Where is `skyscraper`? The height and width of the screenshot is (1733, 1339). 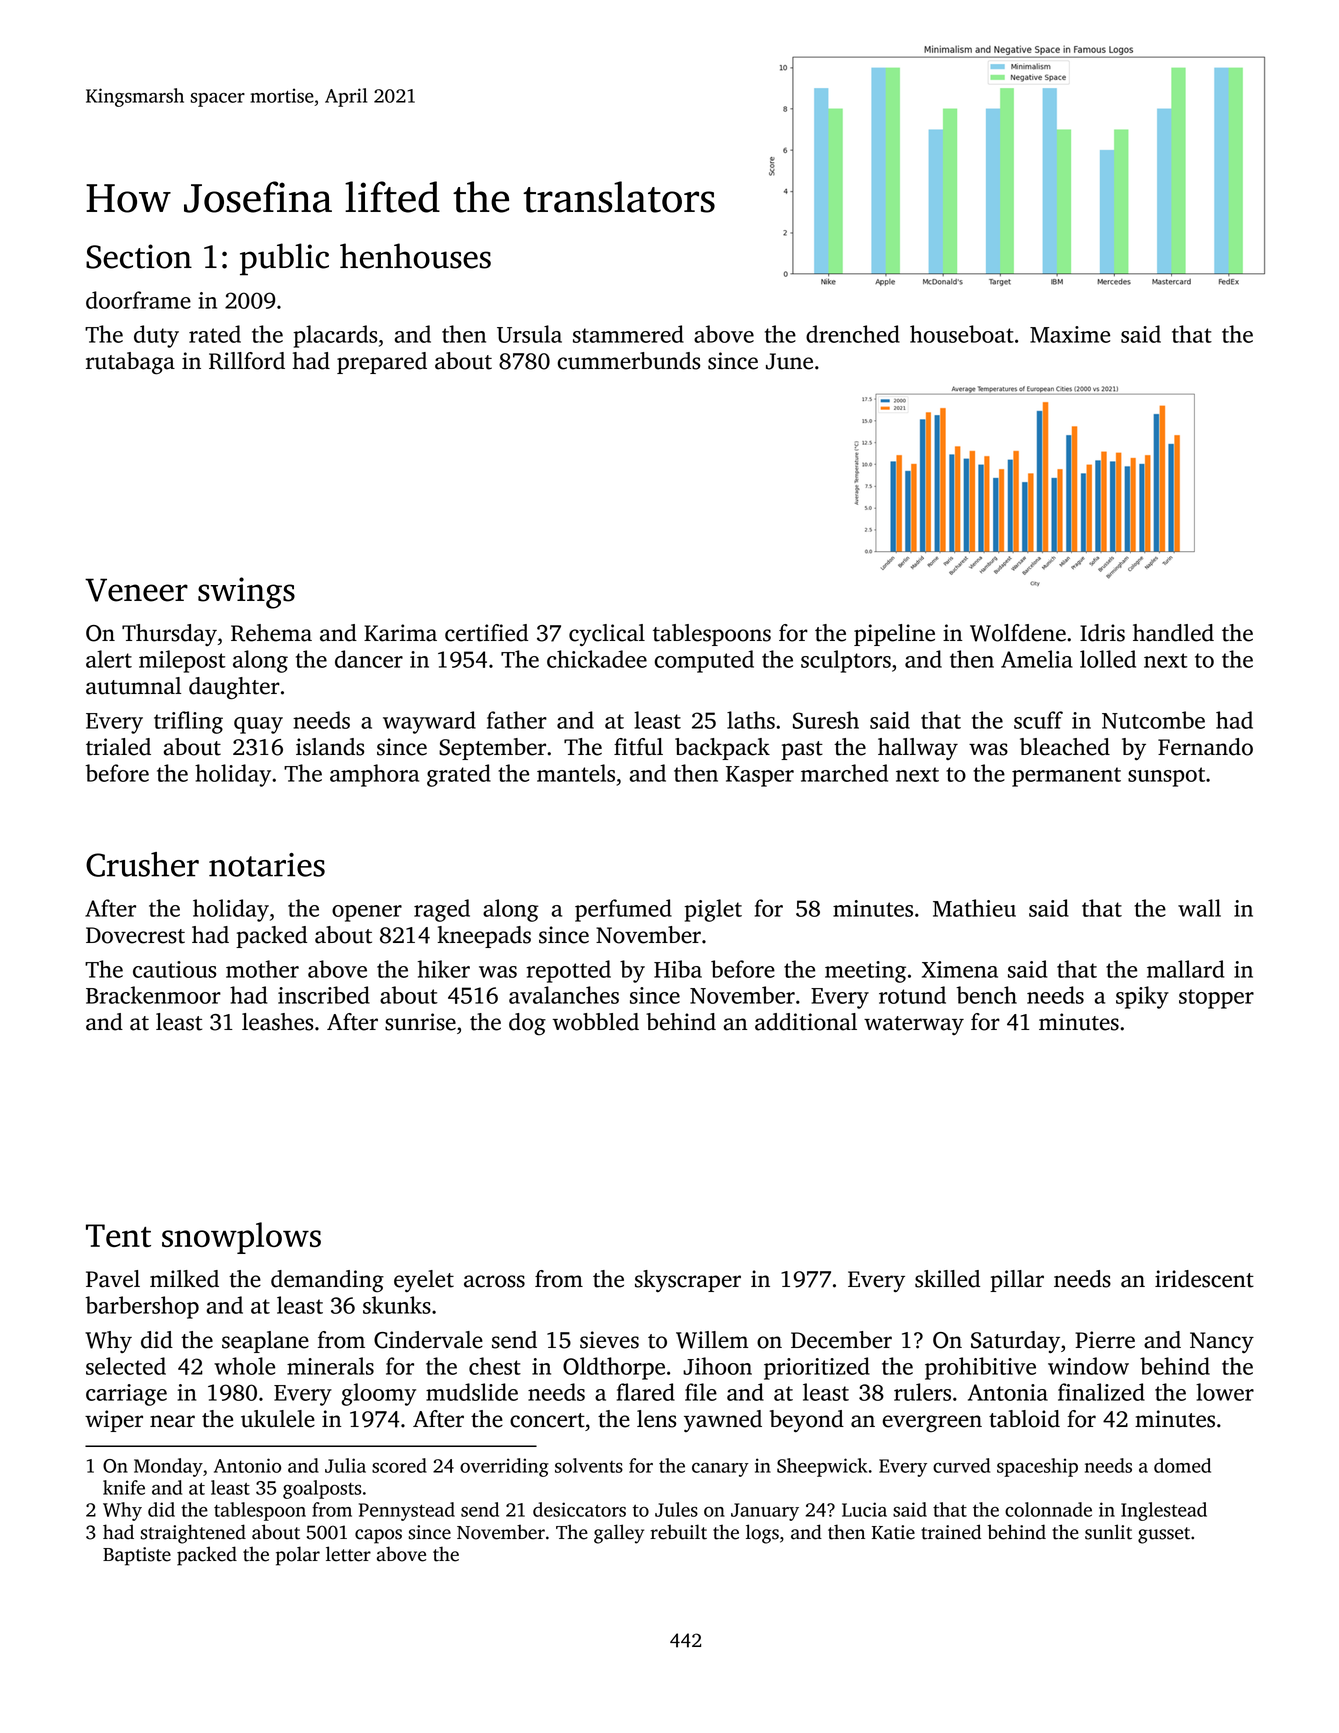
skyscraper is located at coordinates (688, 1281).
